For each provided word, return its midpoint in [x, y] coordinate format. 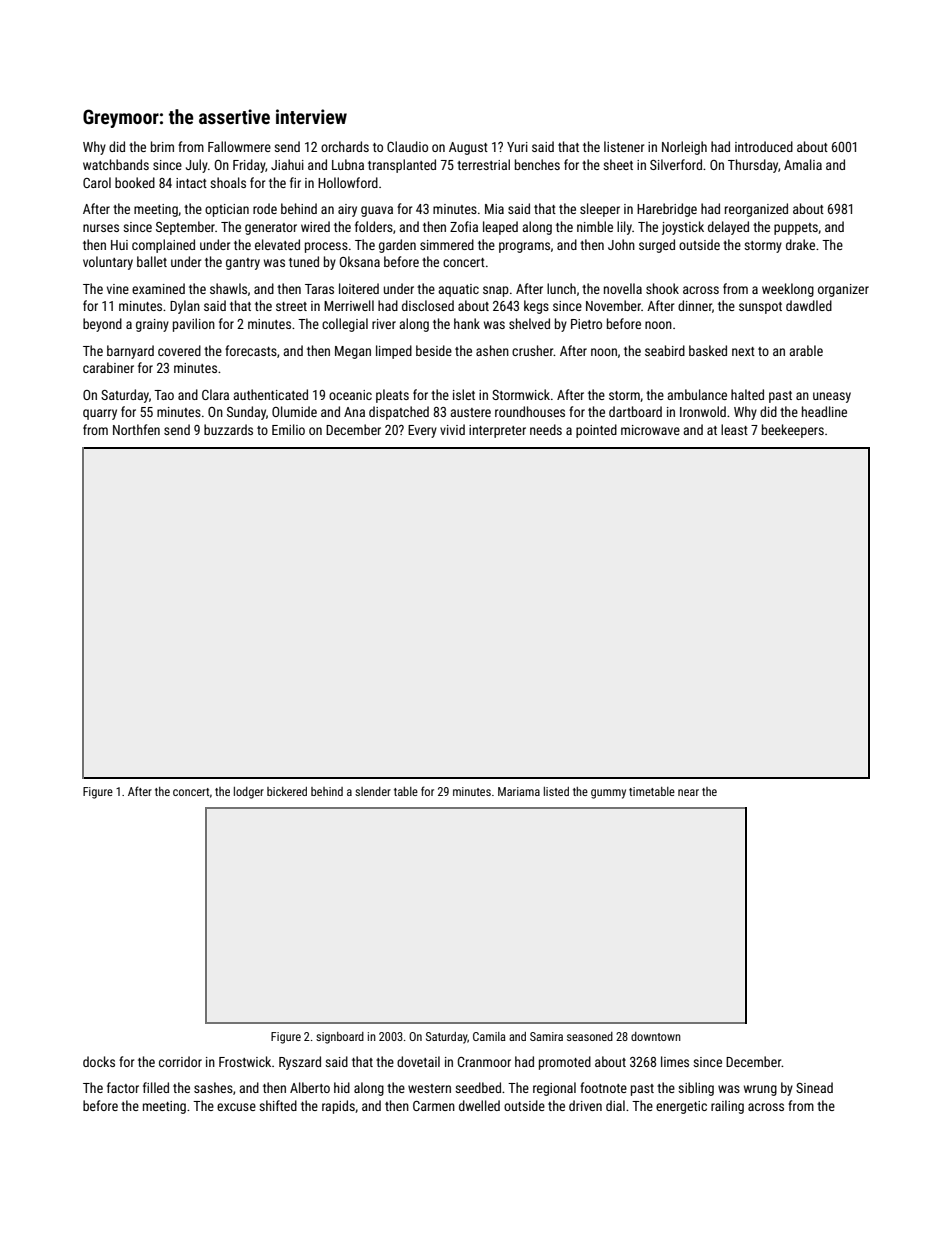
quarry [100, 414]
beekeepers [793, 431]
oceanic [350, 395]
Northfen [136, 429]
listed [556, 791]
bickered [287, 791]
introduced [764, 146]
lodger [249, 793]
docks [99, 1061]
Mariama [519, 791]
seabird [665, 350]
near [688, 792]
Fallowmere [239, 146]
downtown [656, 1036]
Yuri [517, 147]
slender [373, 791]
